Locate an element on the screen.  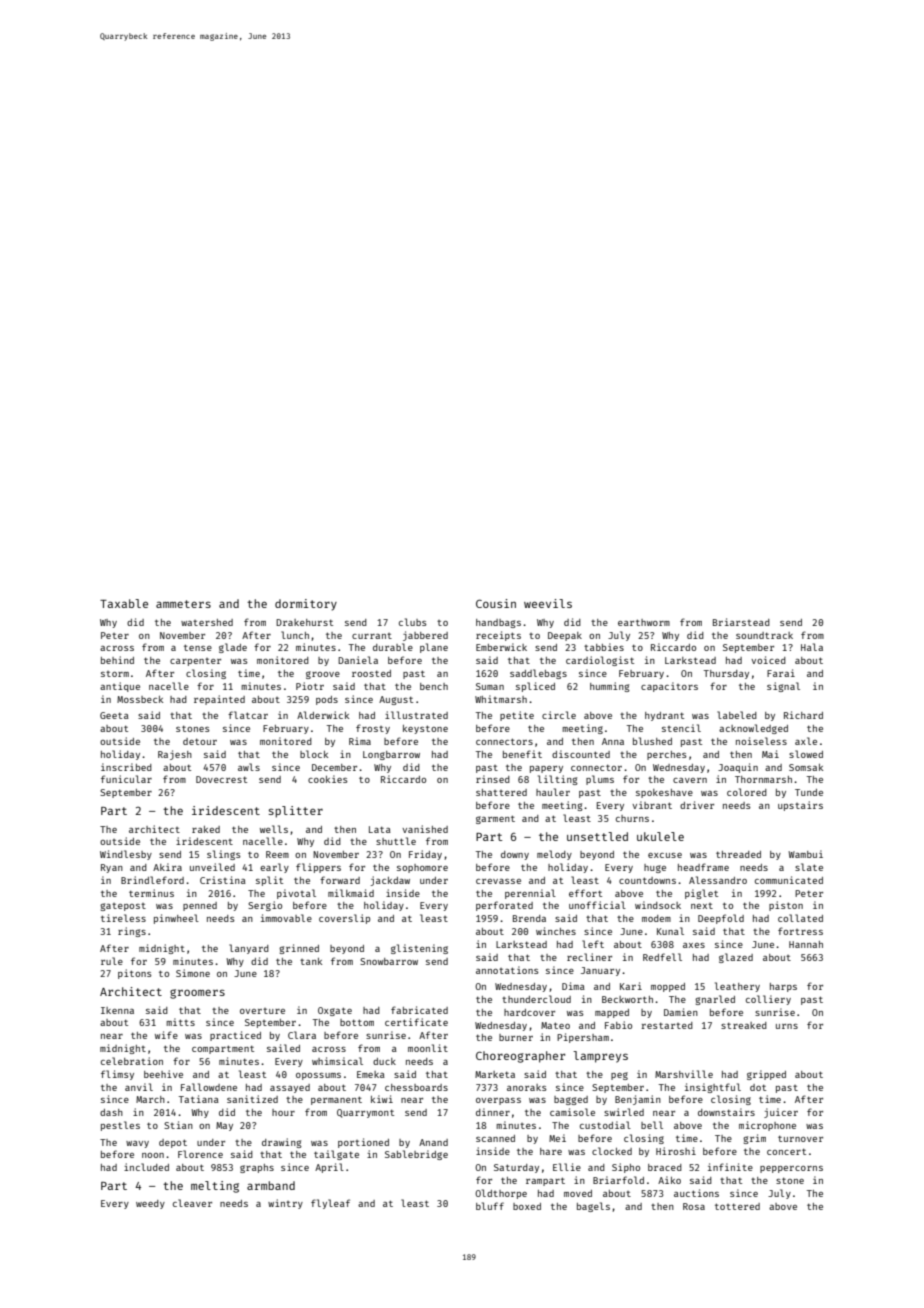
perforated is located at coordinates (504, 906).
